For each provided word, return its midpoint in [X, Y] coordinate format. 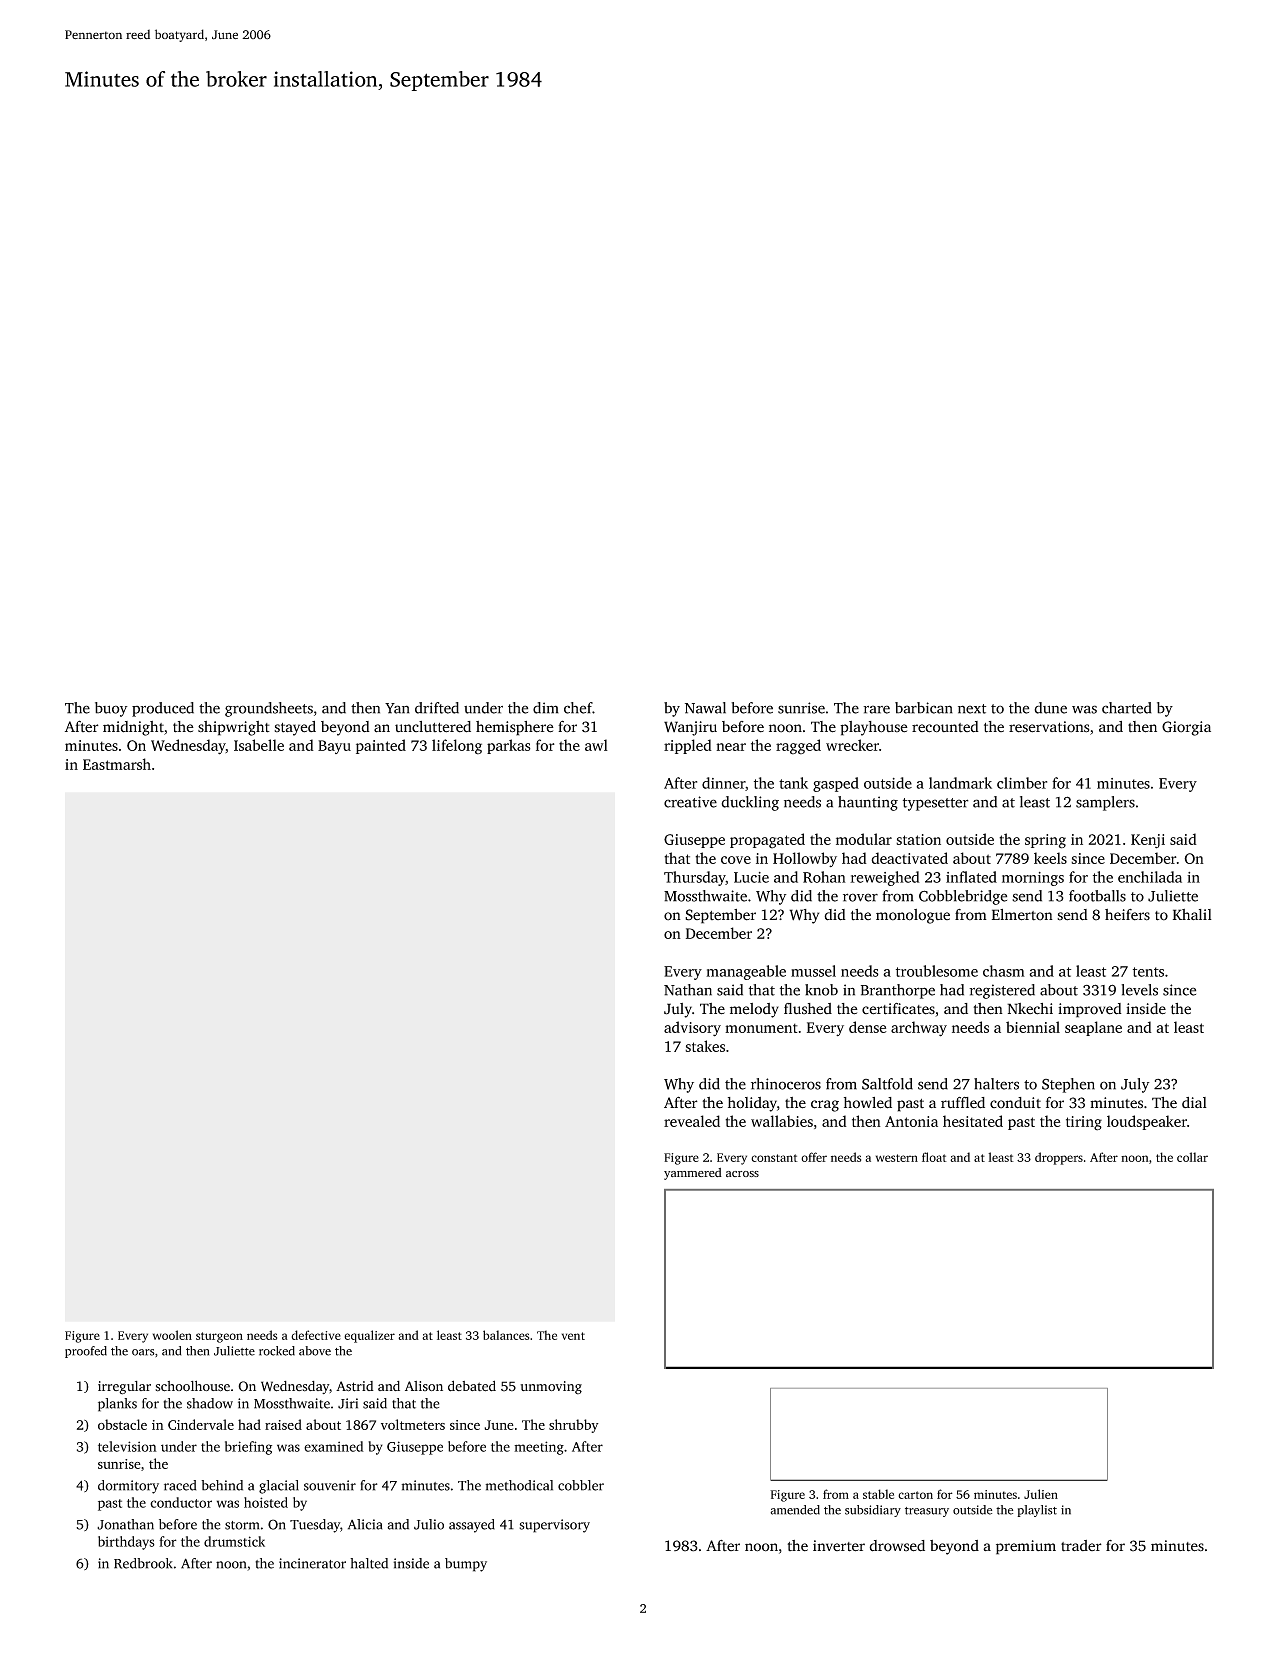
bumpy [466, 1565]
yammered [693, 1174]
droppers [1059, 1158]
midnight [133, 728]
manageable [746, 972]
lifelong [457, 747]
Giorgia [1186, 728]
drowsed [897, 1546]
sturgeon [219, 1337]
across [742, 1174]
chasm [1004, 971]
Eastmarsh [117, 764]
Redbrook [143, 1563]
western [897, 1158]
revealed [692, 1121]
